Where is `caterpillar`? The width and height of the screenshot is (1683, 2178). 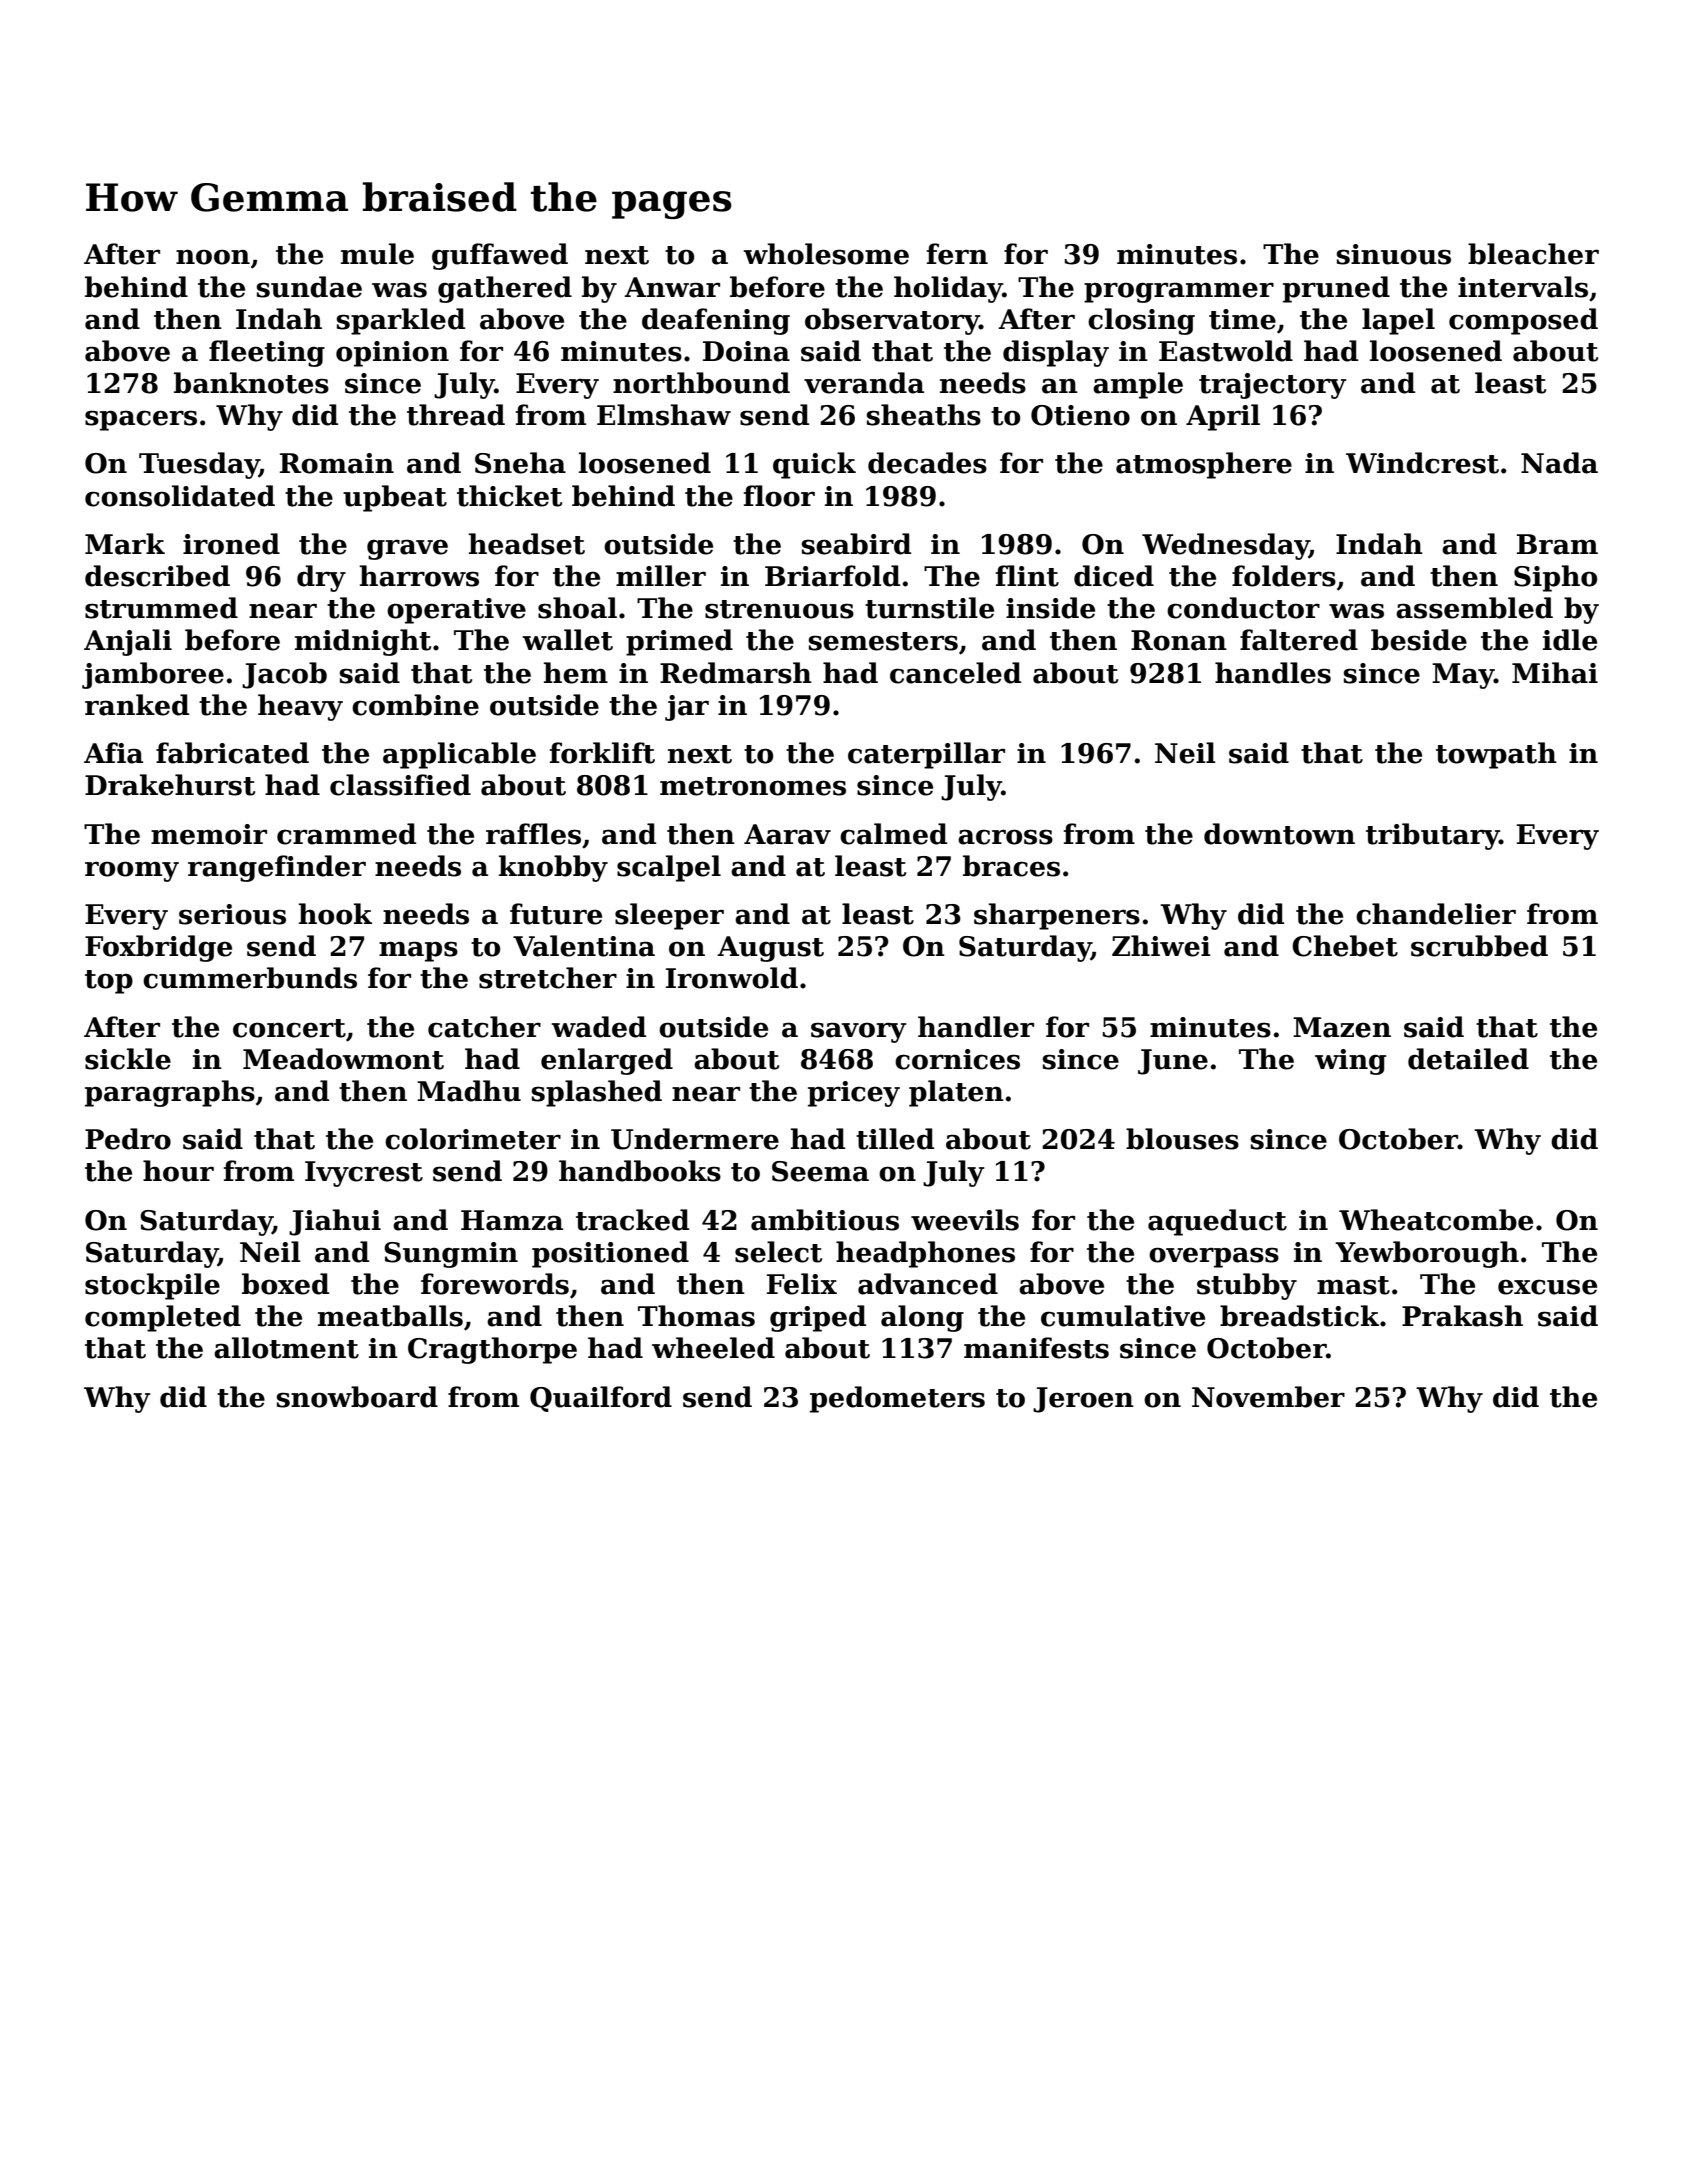 caterpillar is located at coordinates (926, 755).
